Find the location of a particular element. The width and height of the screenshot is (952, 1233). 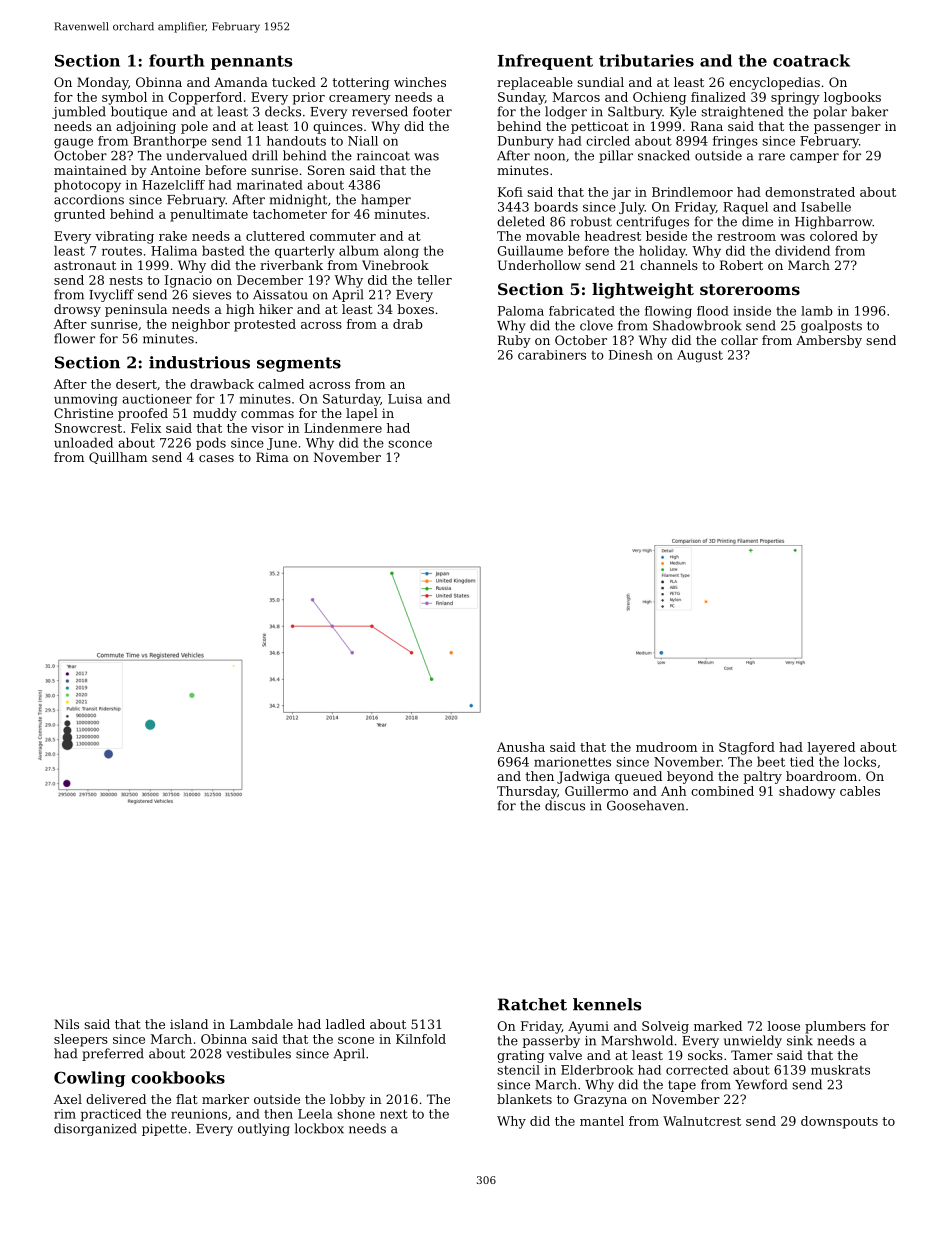

unmoving is located at coordinates (86, 400).
